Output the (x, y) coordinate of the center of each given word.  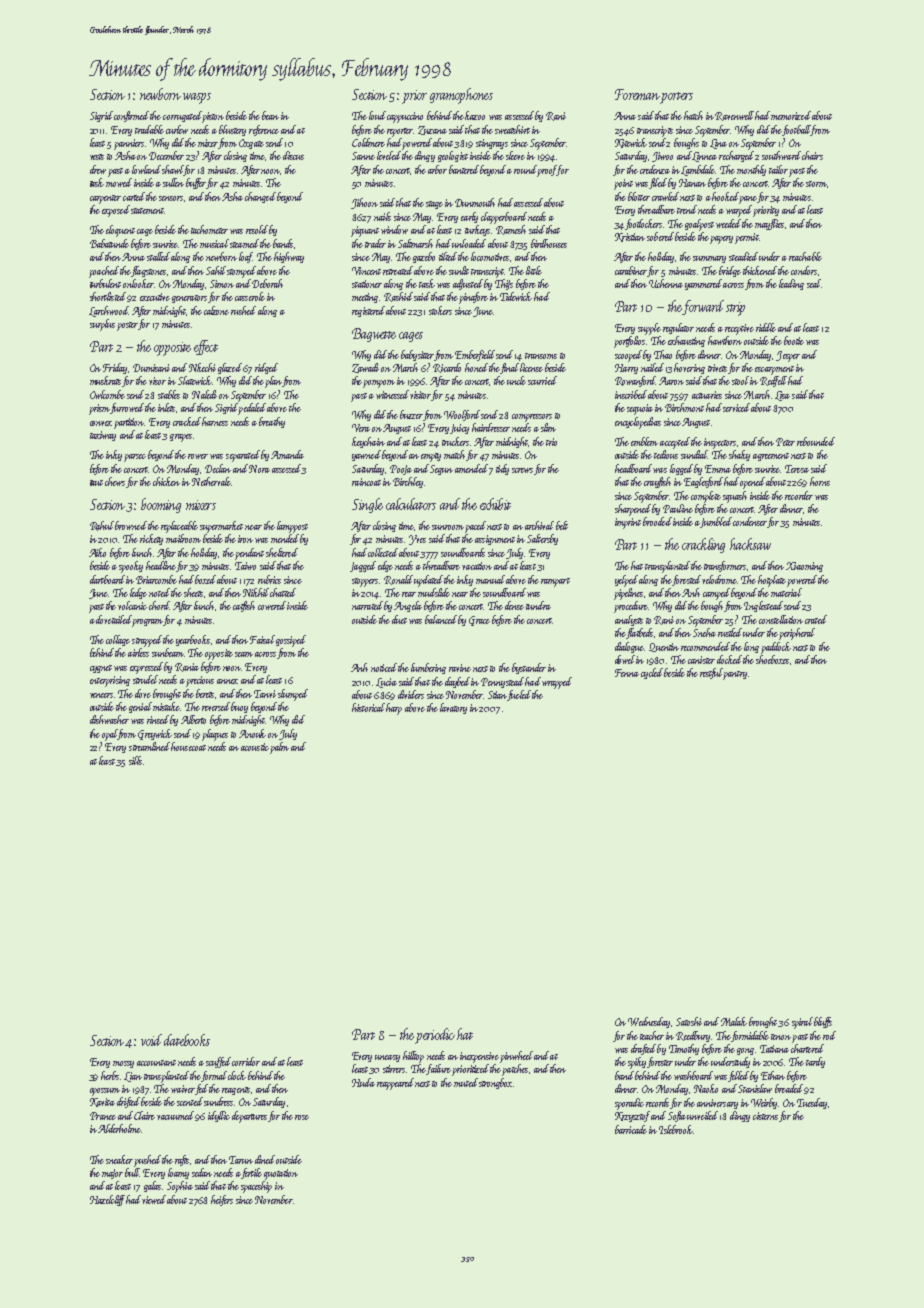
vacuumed (175, 1115)
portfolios (629, 342)
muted (466, 1082)
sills (135, 760)
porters (676, 98)
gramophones (461, 96)
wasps (197, 98)
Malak (734, 1021)
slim (548, 427)
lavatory (453, 708)
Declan (218, 468)
